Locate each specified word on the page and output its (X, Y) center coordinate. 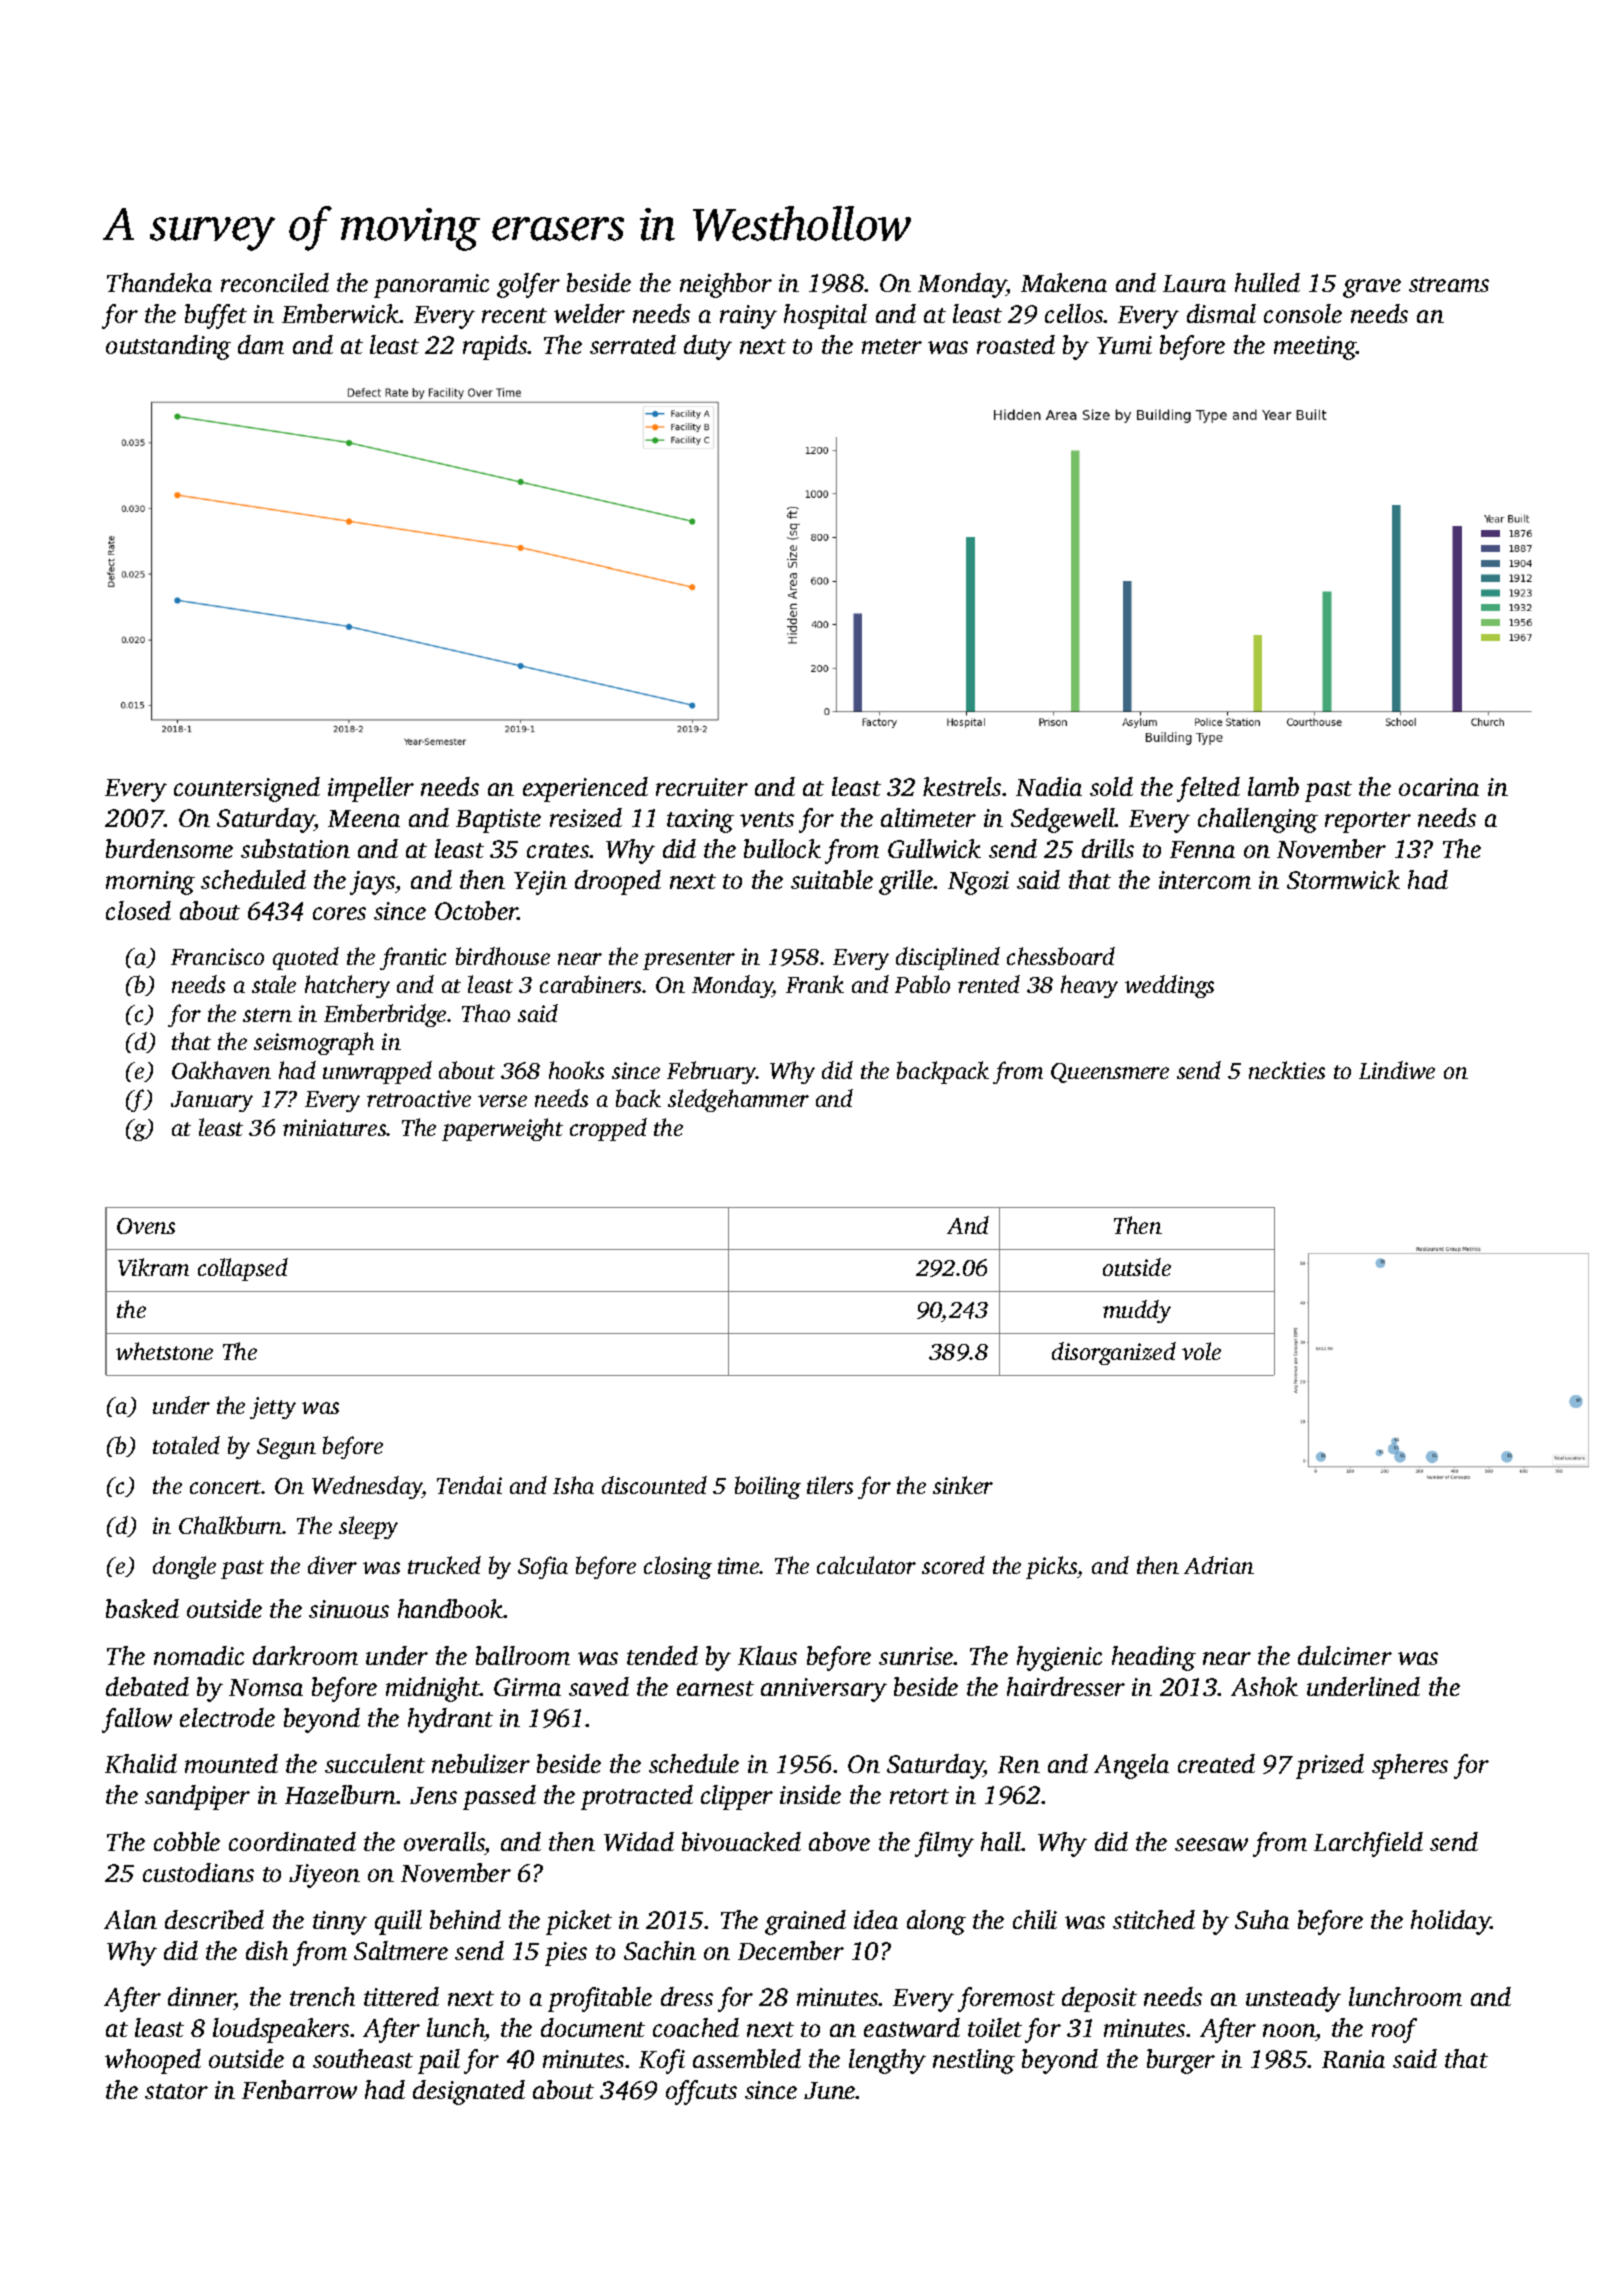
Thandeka (159, 282)
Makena (1064, 282)
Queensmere (1110, 1073)
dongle (184, 1567)
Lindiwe (1397, 1070)
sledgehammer (738, 1100)
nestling (974, 2061)
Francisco (217, 956)
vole (1201, 1351)
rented (989, 984)
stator (176, 2091)
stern (267, 1015)
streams (1449, 284)
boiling (768, 1487)
